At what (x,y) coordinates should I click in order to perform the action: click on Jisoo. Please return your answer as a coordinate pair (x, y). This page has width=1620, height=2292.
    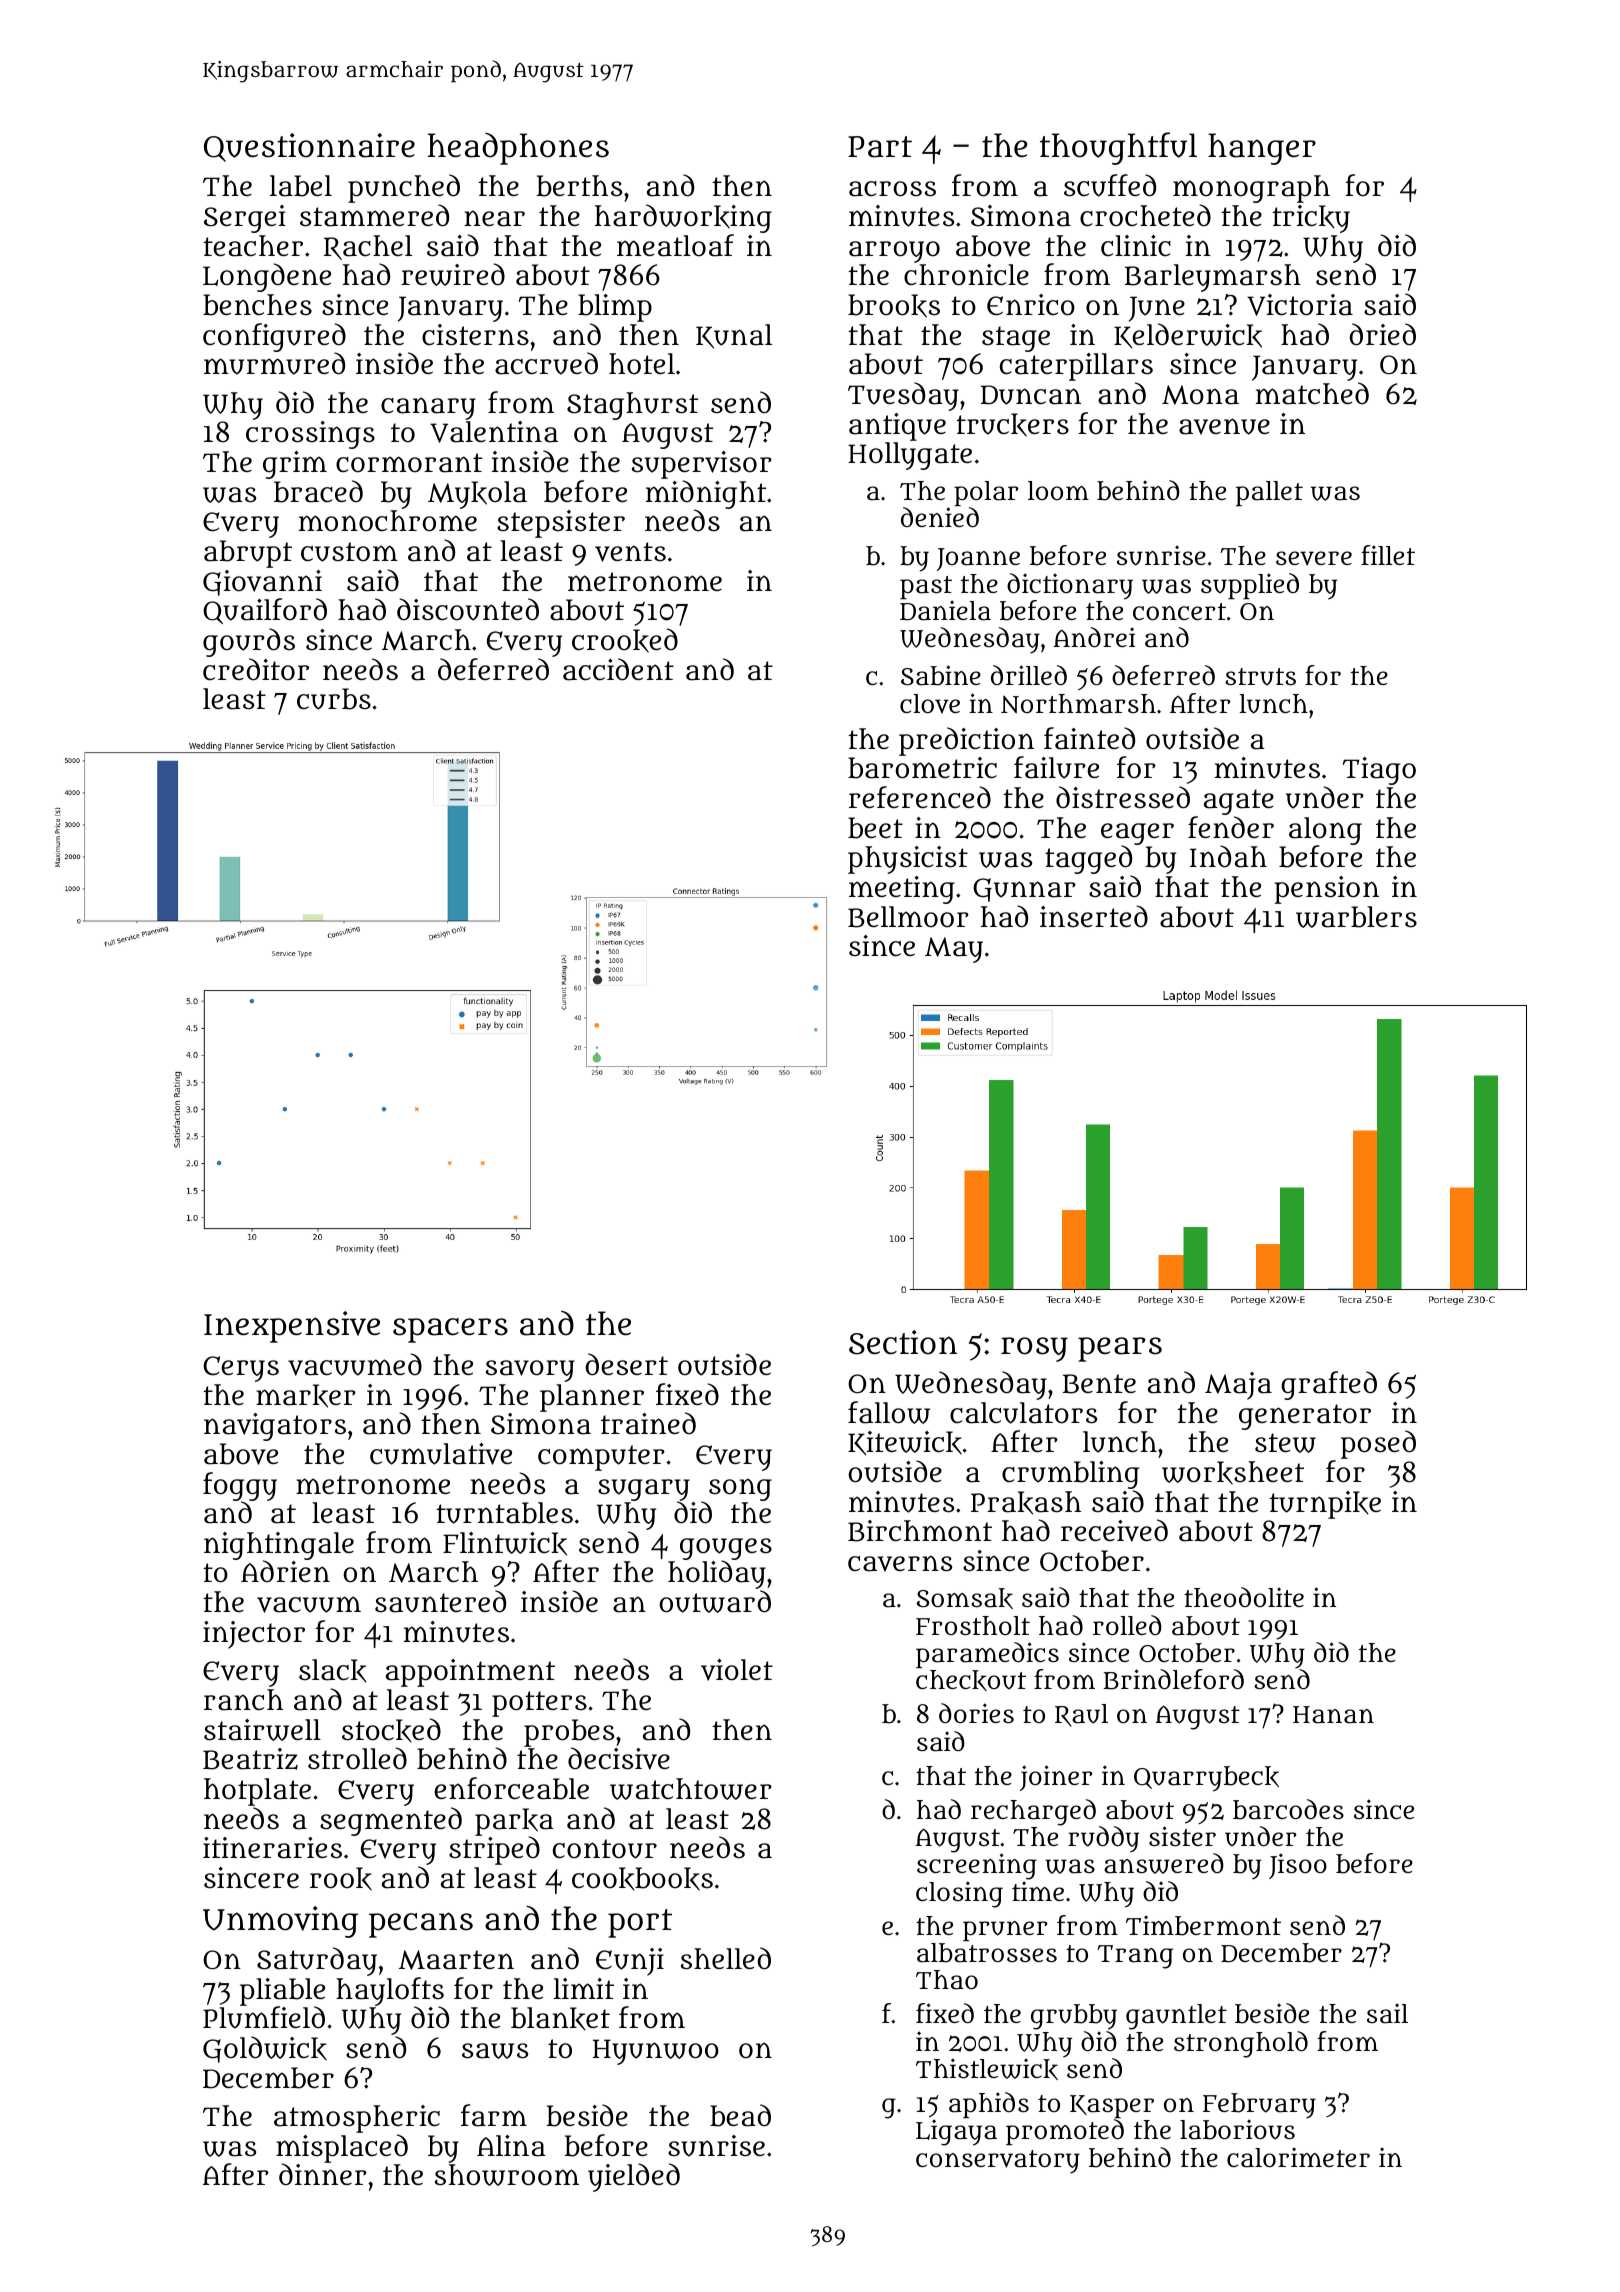
    Looking at the image, I should click on (1298, 1866).
